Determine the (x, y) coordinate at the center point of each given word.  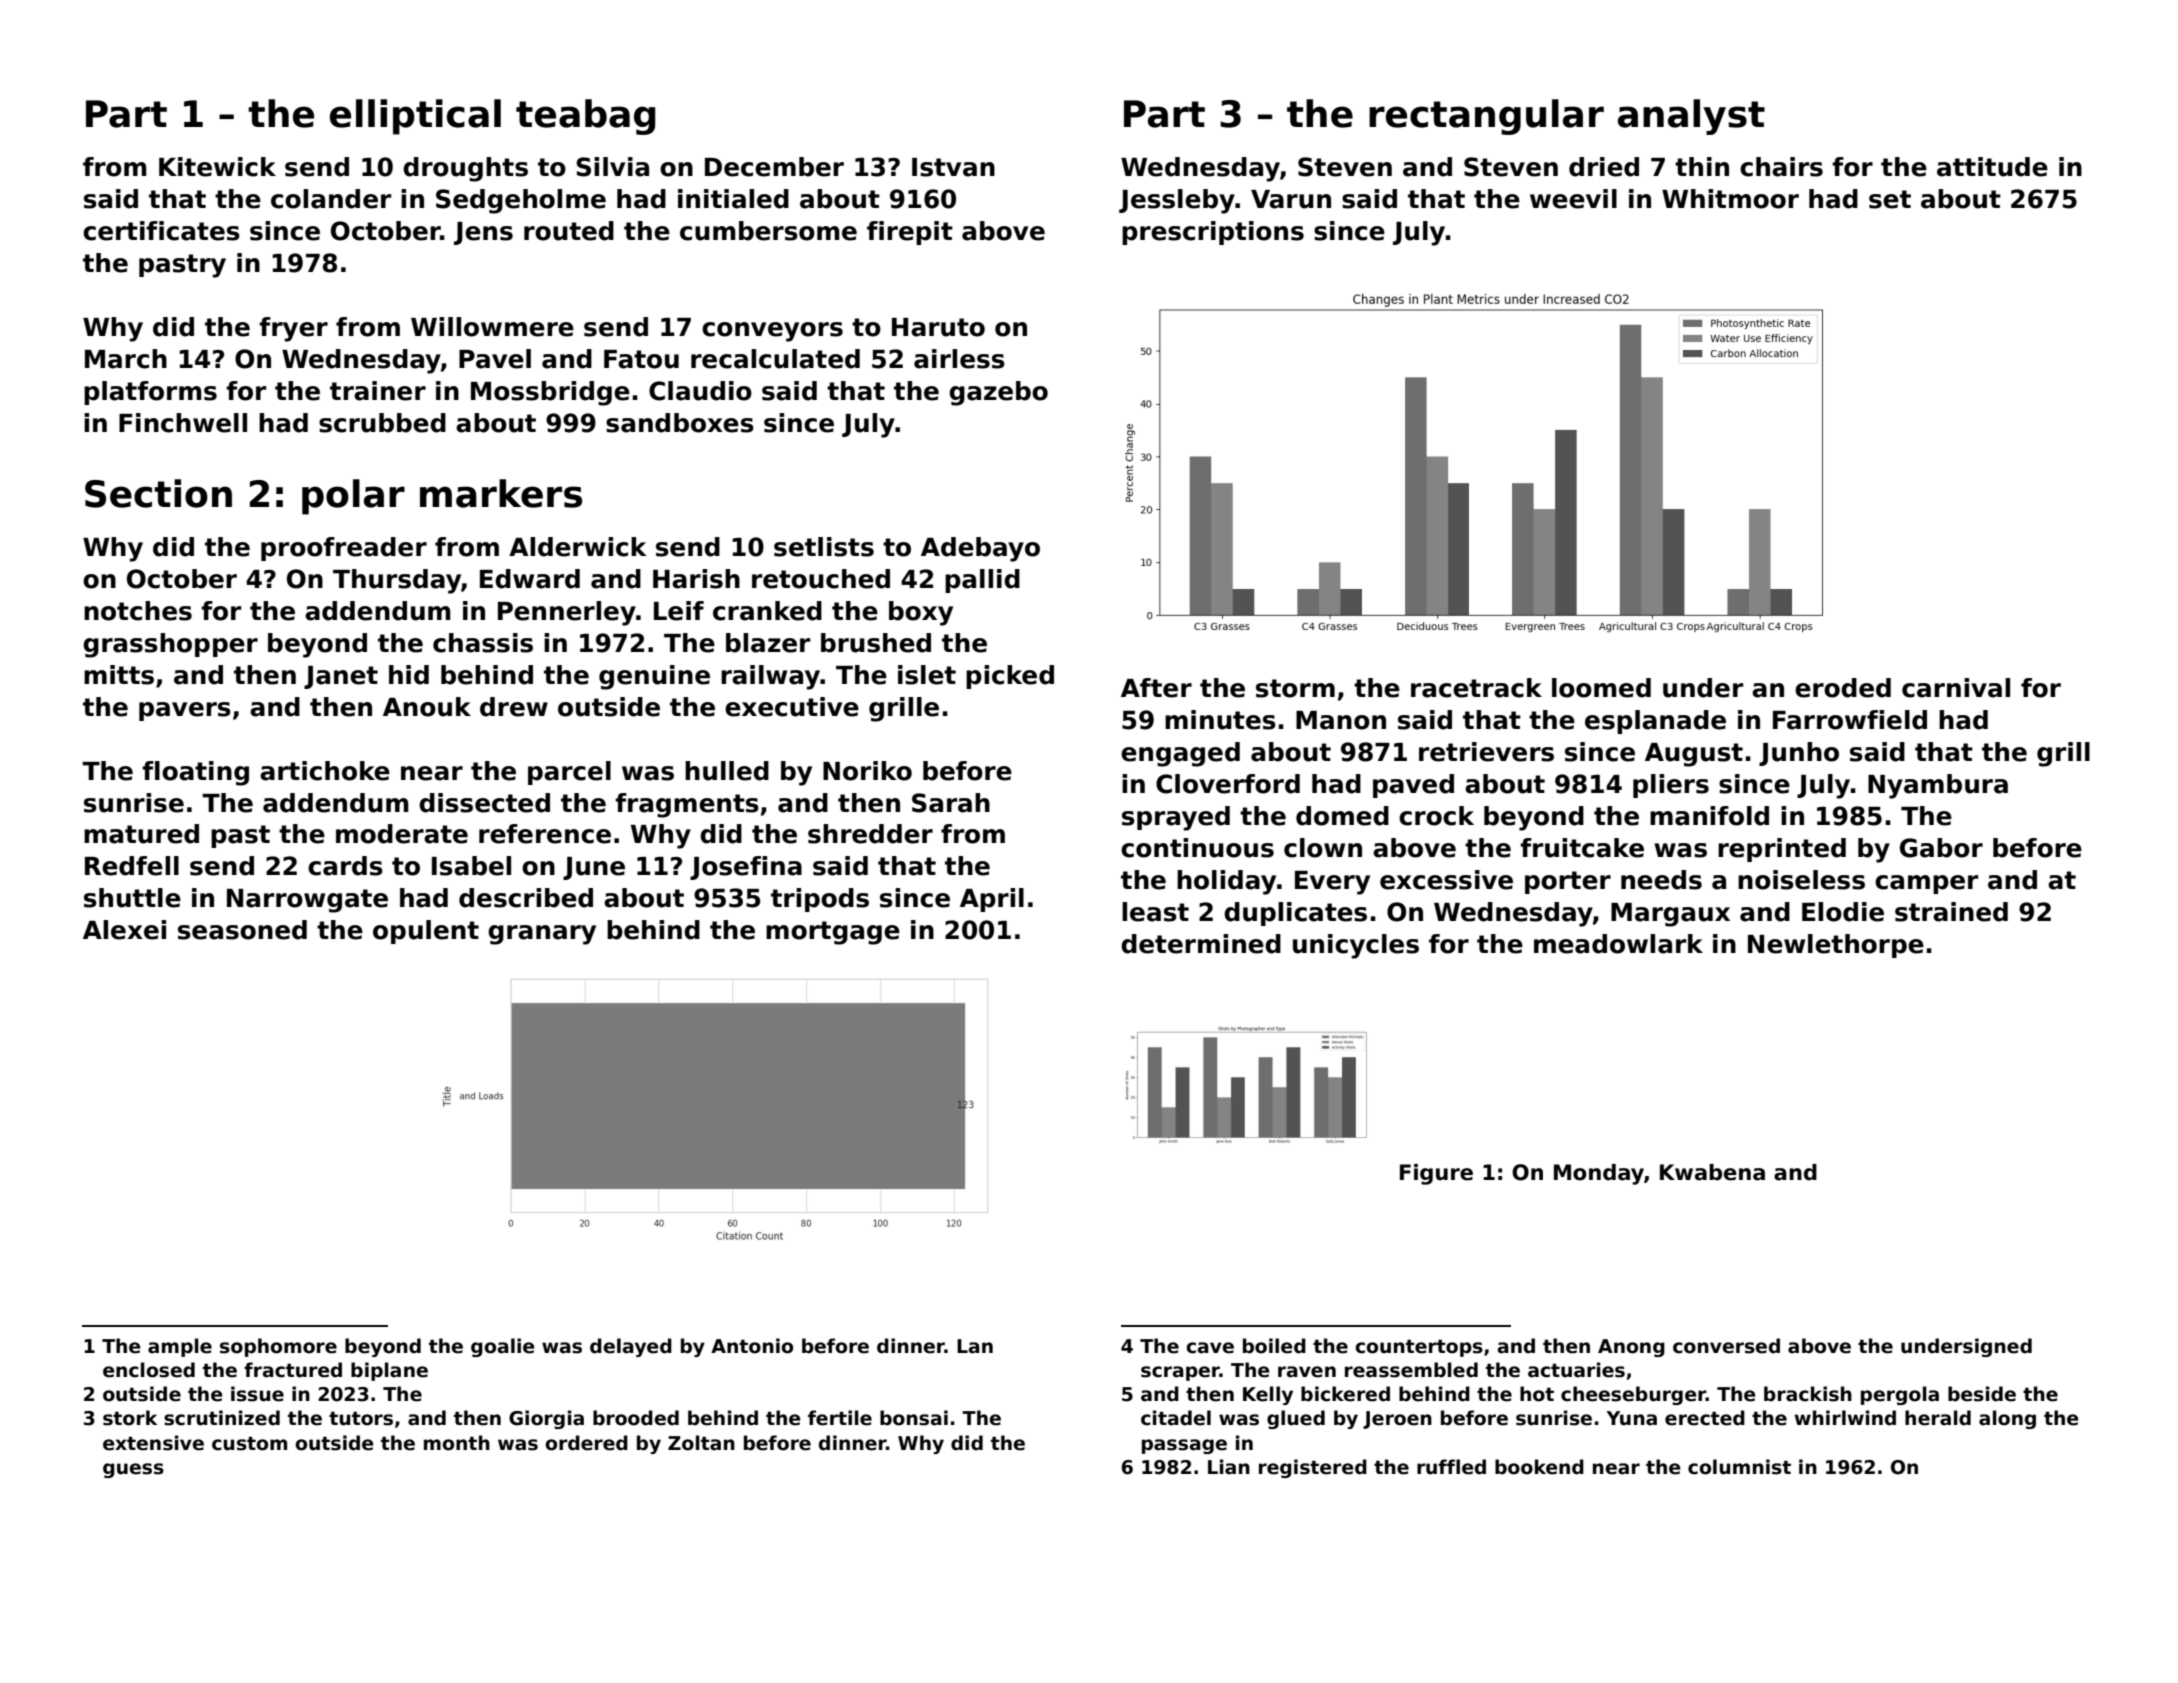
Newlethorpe (1836, 946)
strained (1951, 912)
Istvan (953, 167)
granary (542, 935)
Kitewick (217, 167)
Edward (530, 579)
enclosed (149, 1370)
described (526, 898)
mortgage (833, 933)
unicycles (1356, 946)
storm (1295, 688)
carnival (1956, 688)
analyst (1691, 117)
